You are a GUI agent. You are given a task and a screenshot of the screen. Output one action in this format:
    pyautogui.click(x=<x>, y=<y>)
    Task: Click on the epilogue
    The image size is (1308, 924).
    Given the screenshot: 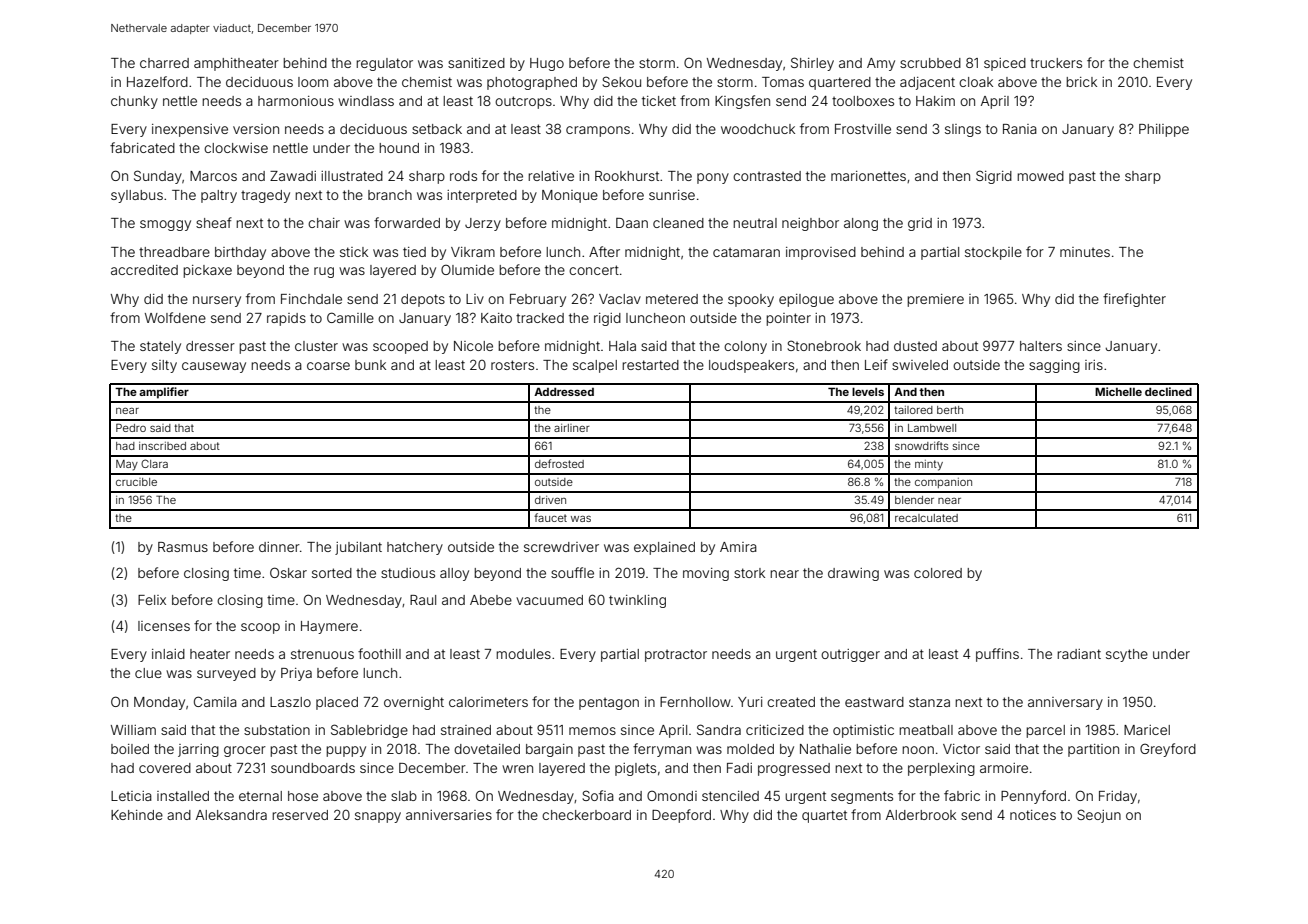 What is the action you would take?
    pyautogui.click(x=806, y=300)
